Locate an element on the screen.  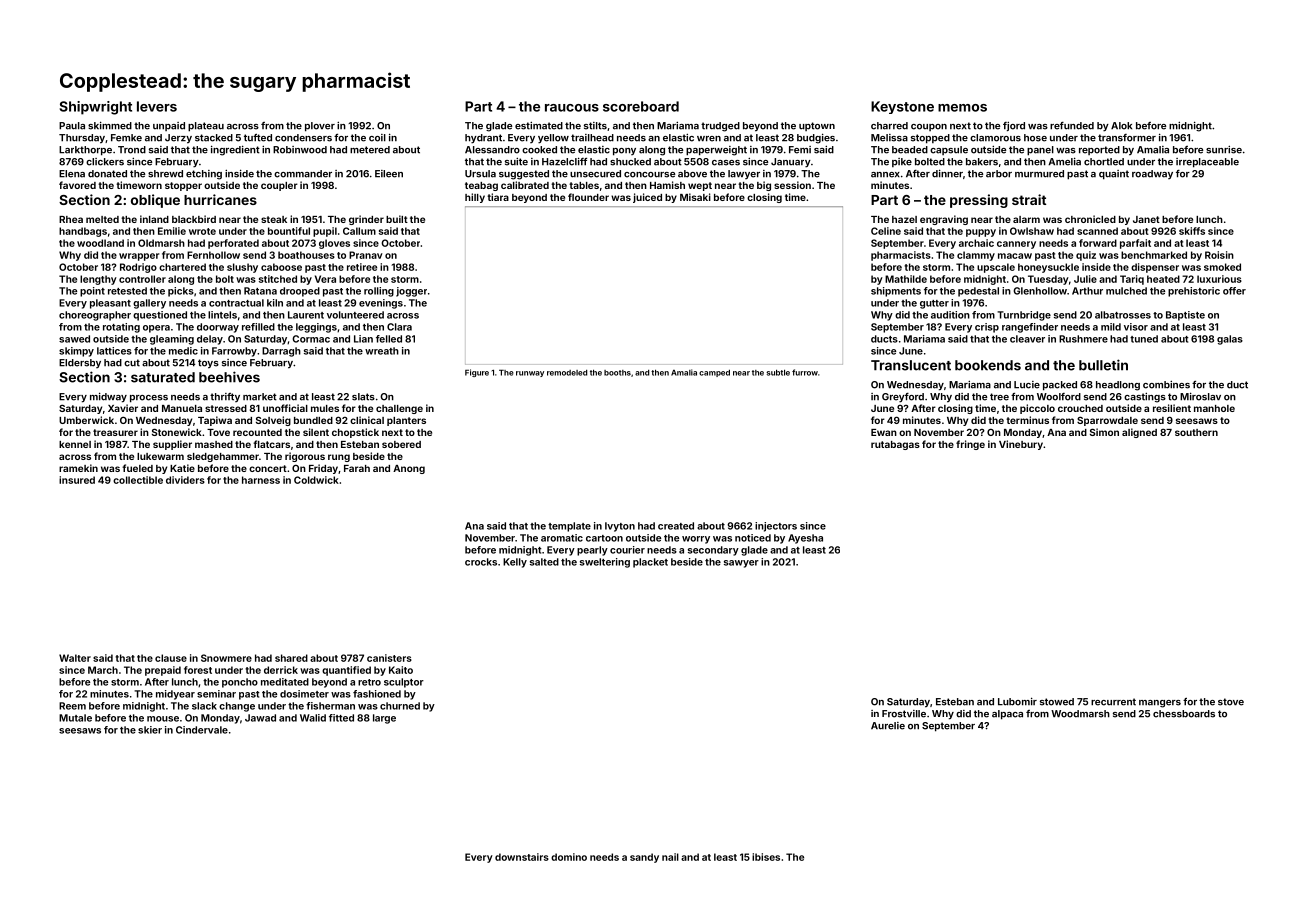
sawed is located at coordinates (74, 339).
